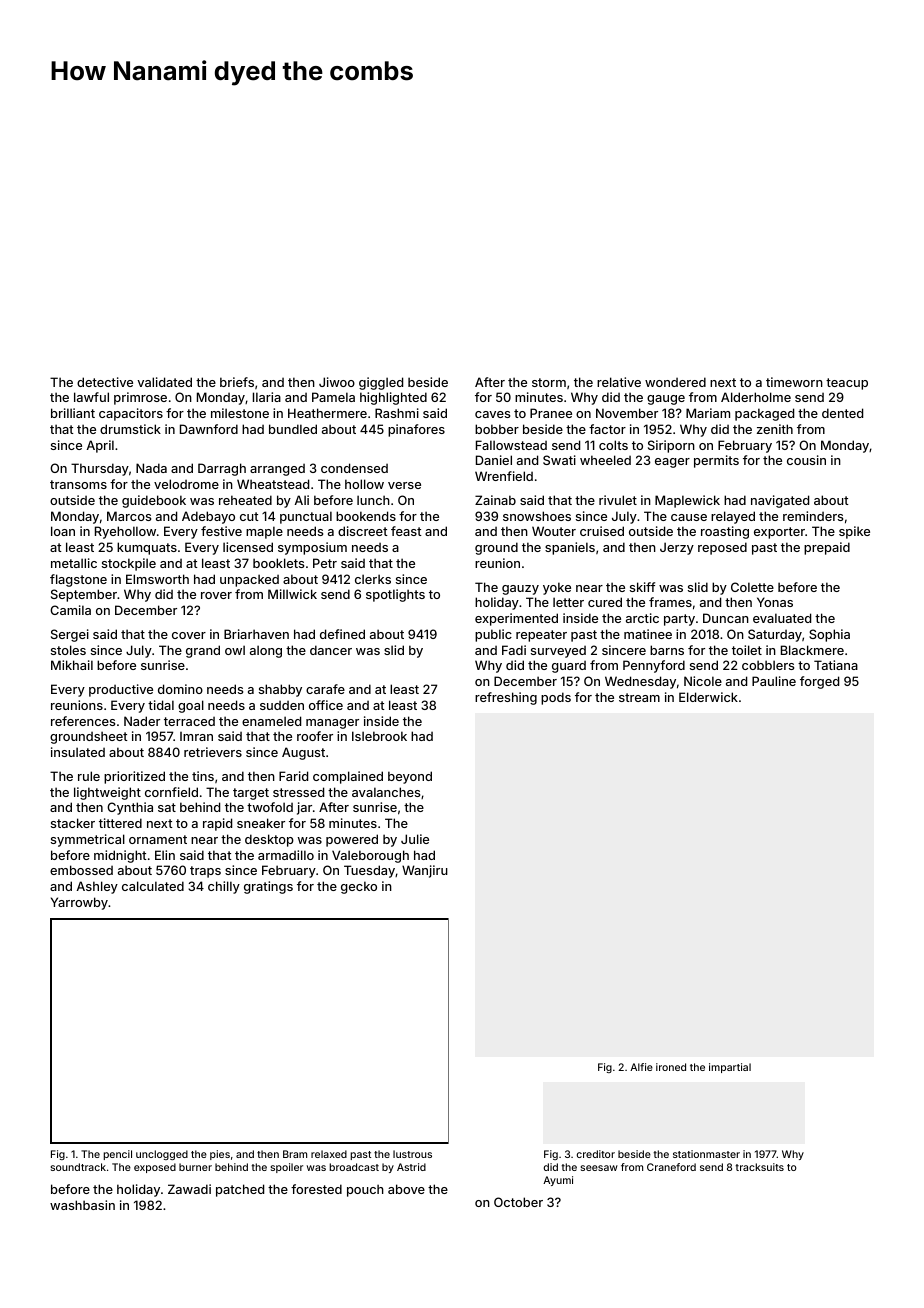 Image resolution: width=924 pixels, height=1308 pixels. Describe the element at coordinates (295, 1154) in the screenshot. I see `Bram` at that location.
